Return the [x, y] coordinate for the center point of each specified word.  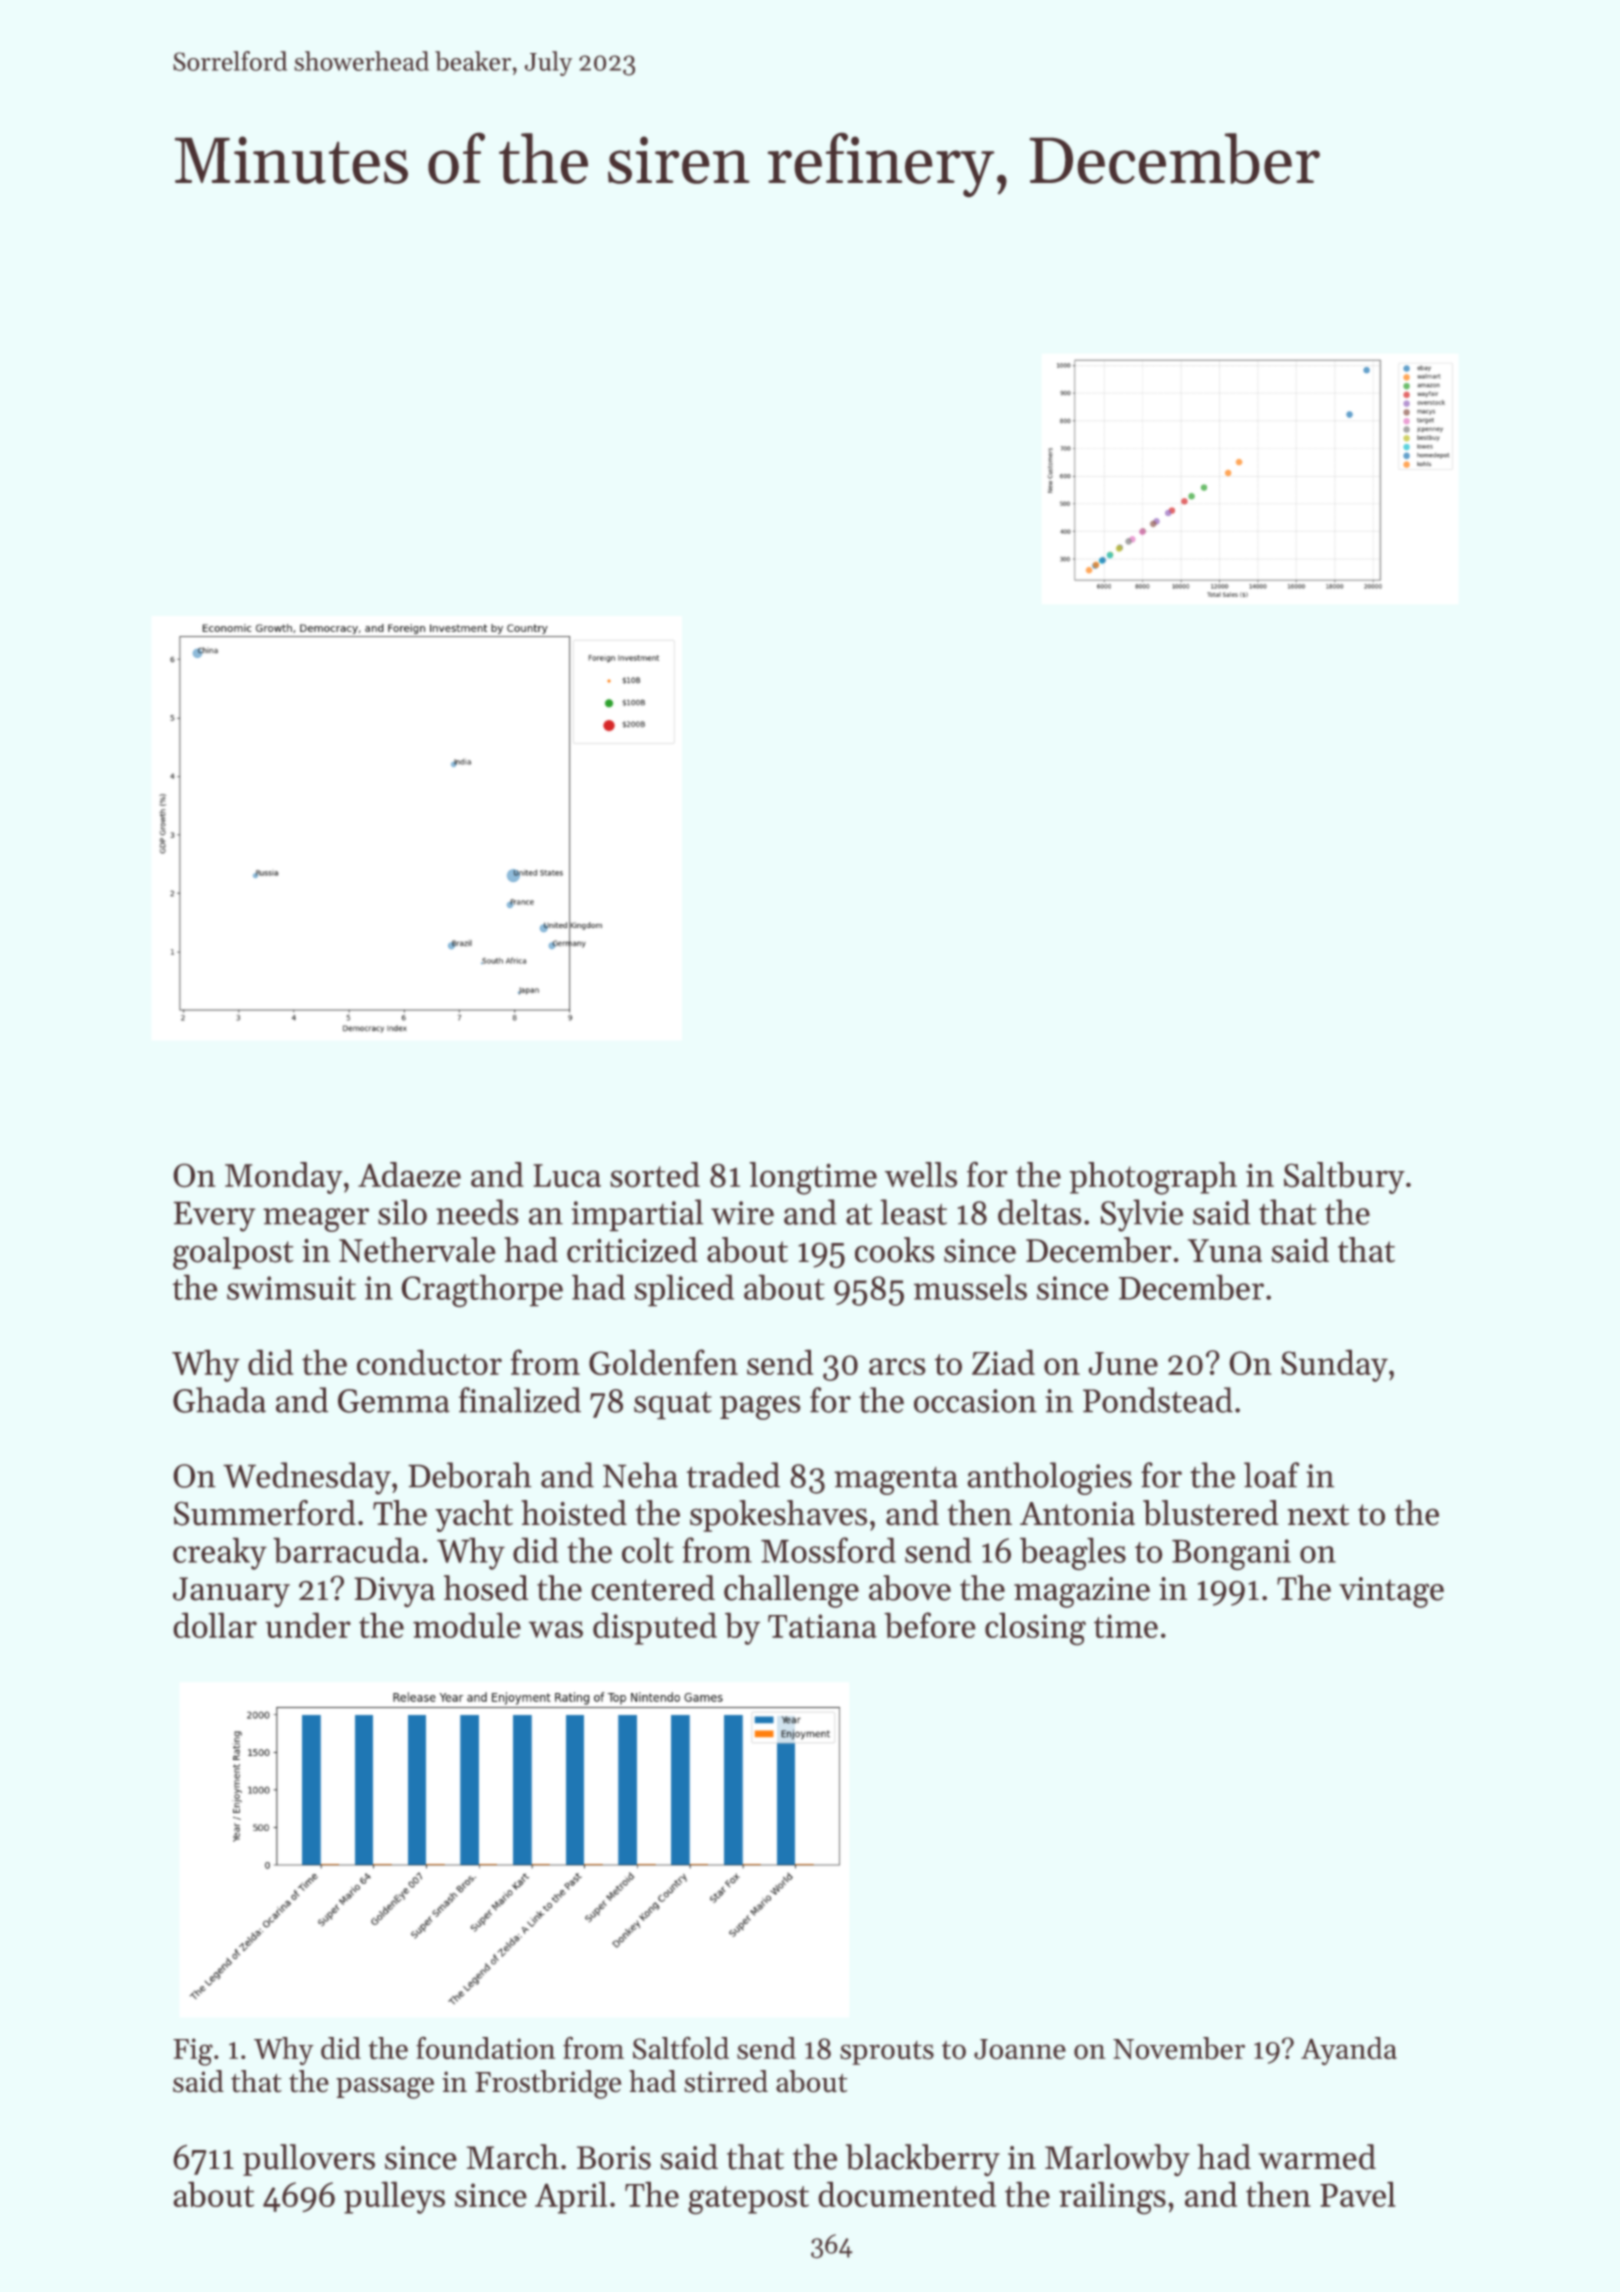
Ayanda [1349, 2051]
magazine [1082, 1592]
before [930, 1625]
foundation [485, 2048]
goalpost [233, 1253]
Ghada [219, 1400]
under [308, 1625]
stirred [726, 2081]
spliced [684, 1290]
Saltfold [681, 2048]
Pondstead [1158, 1400]
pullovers [309, 2160]
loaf [1272, 1475]
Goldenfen [663, 1362]
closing [1035, 1629]
